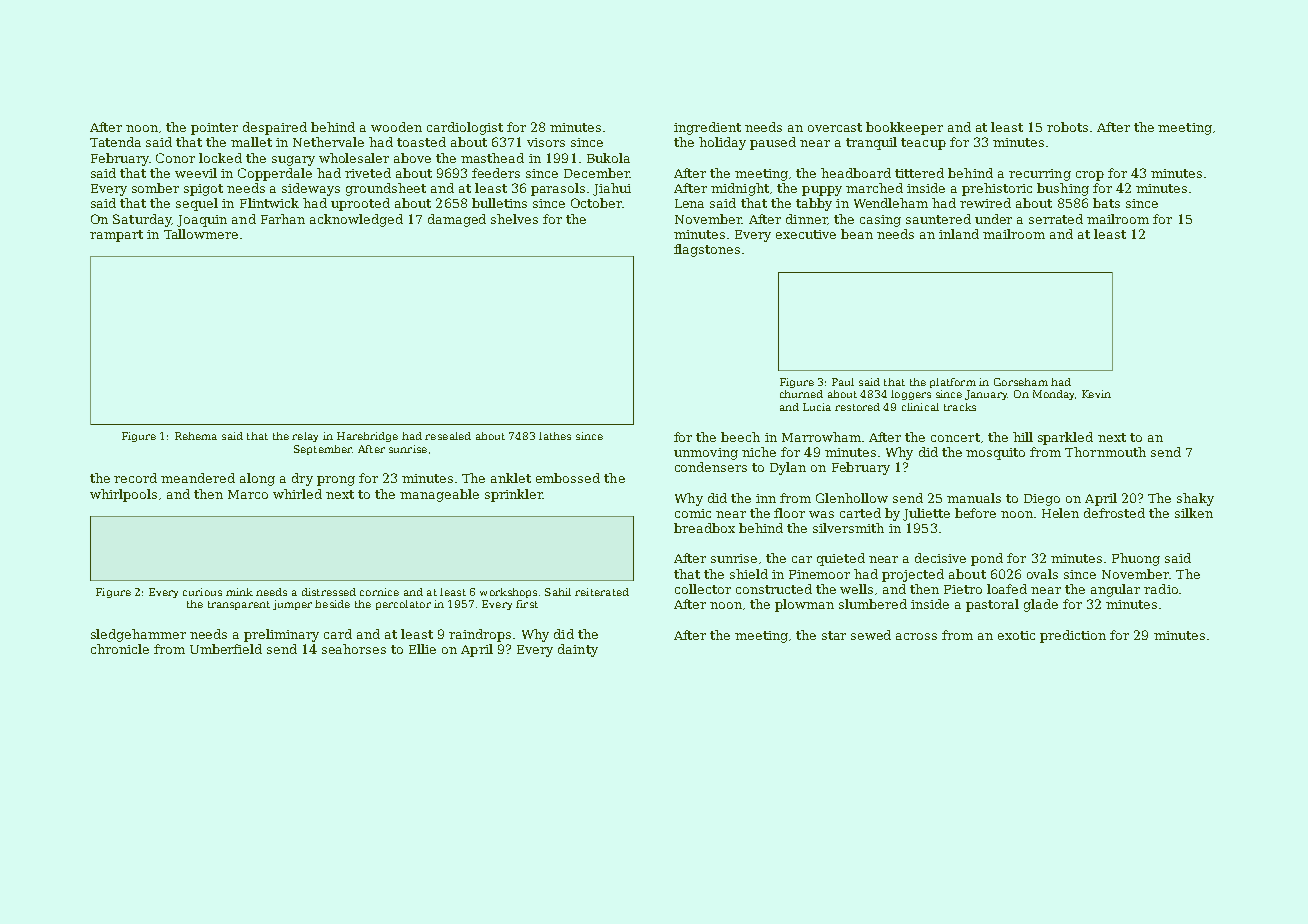 The width and height of the screenshot is (1308, 924). I want to click on breadbox, so click(704, 528).
